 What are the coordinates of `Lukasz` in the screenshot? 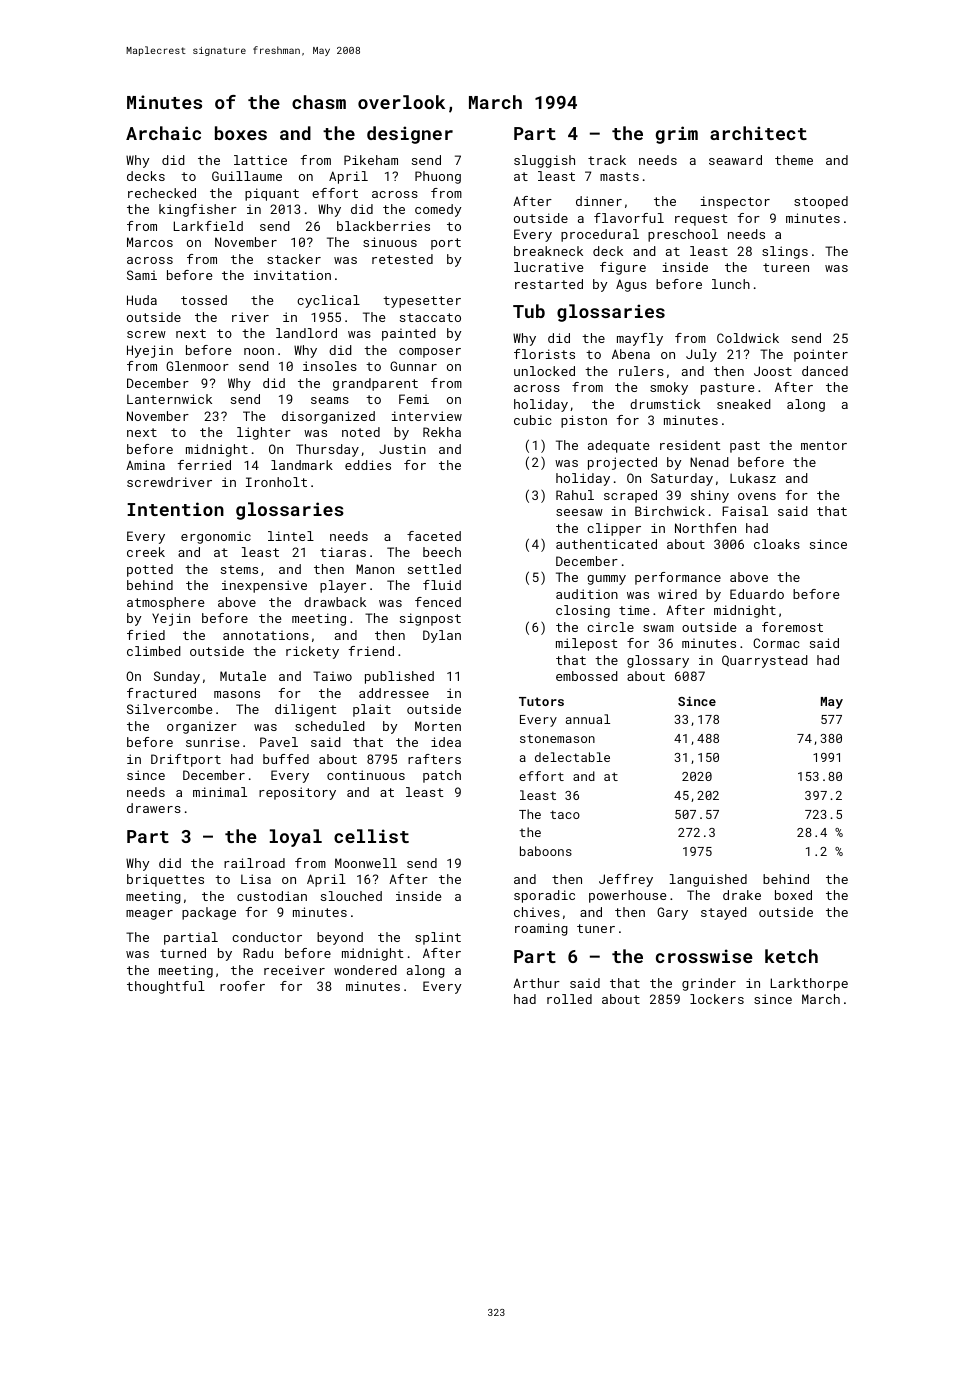 It's located at (753, 478).
